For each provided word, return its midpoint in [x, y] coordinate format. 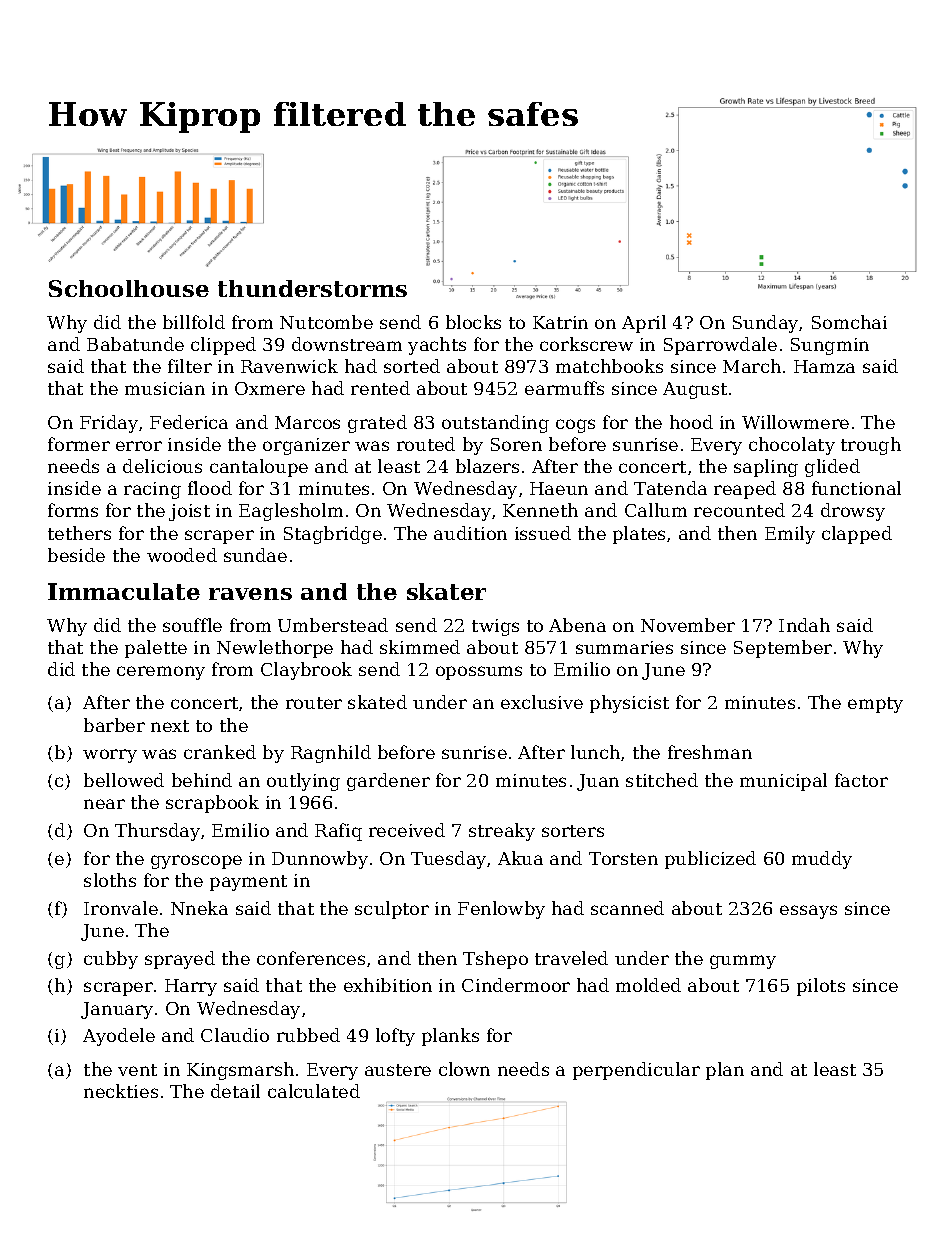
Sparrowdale [720, 346]
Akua [520, 858]
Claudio [235, 1035]
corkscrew [586, 344]
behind [202, 780]
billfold [194, 322]
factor [861, 780]
